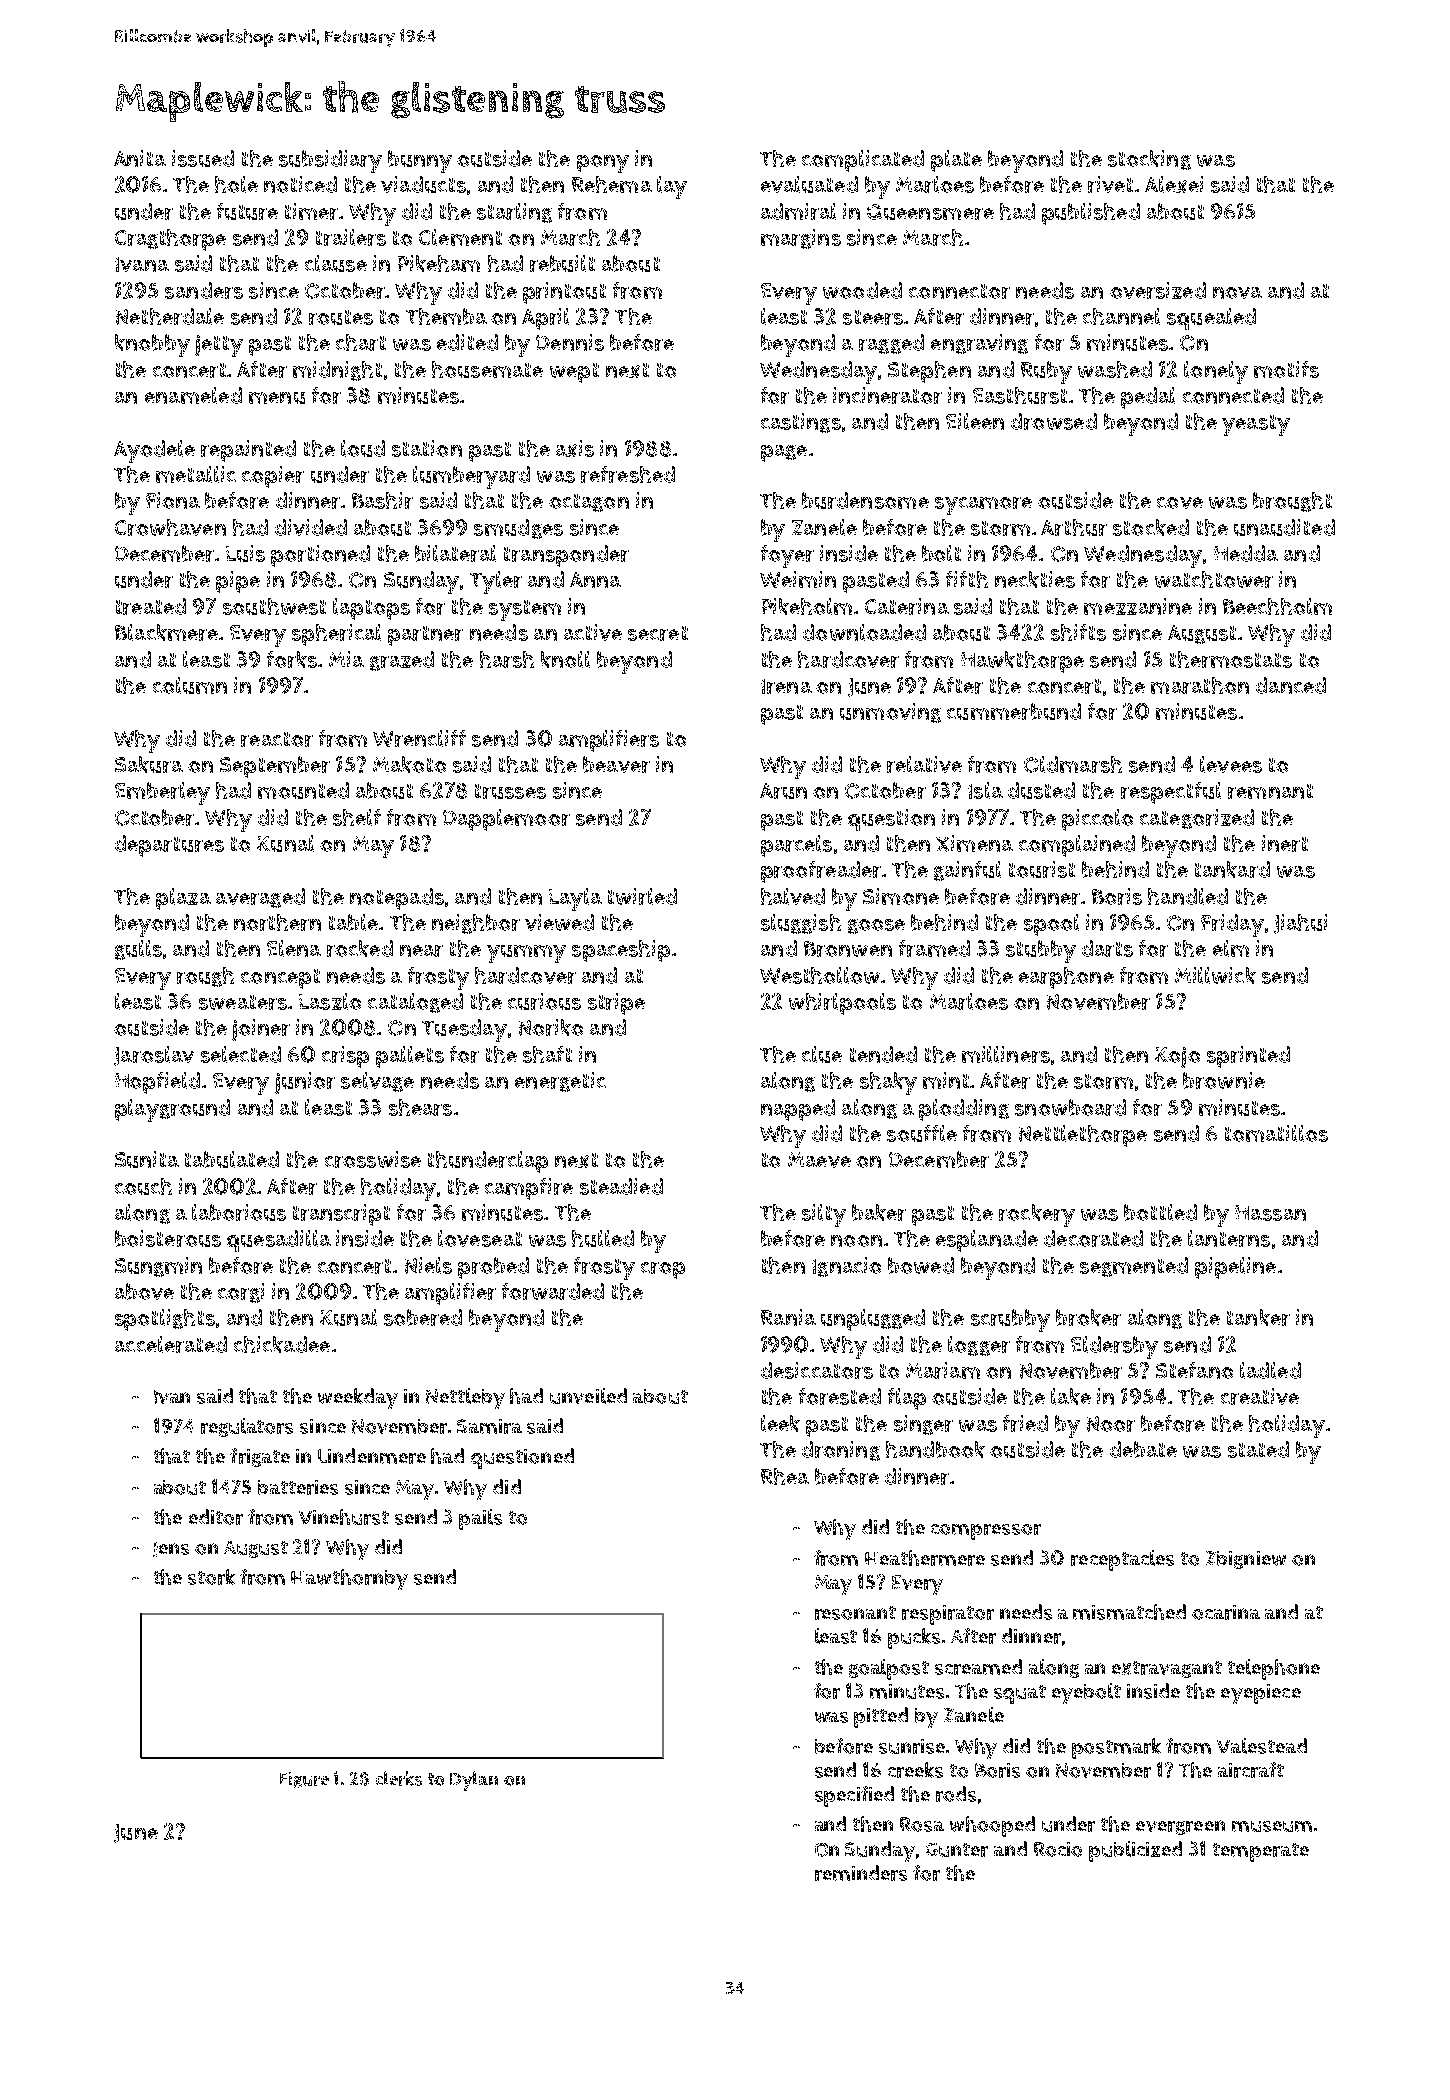 The width and height of the page is (1450, 2100). Describe the element at coordinates (873, 1320) in the page. I see `unplugged` at that location.
